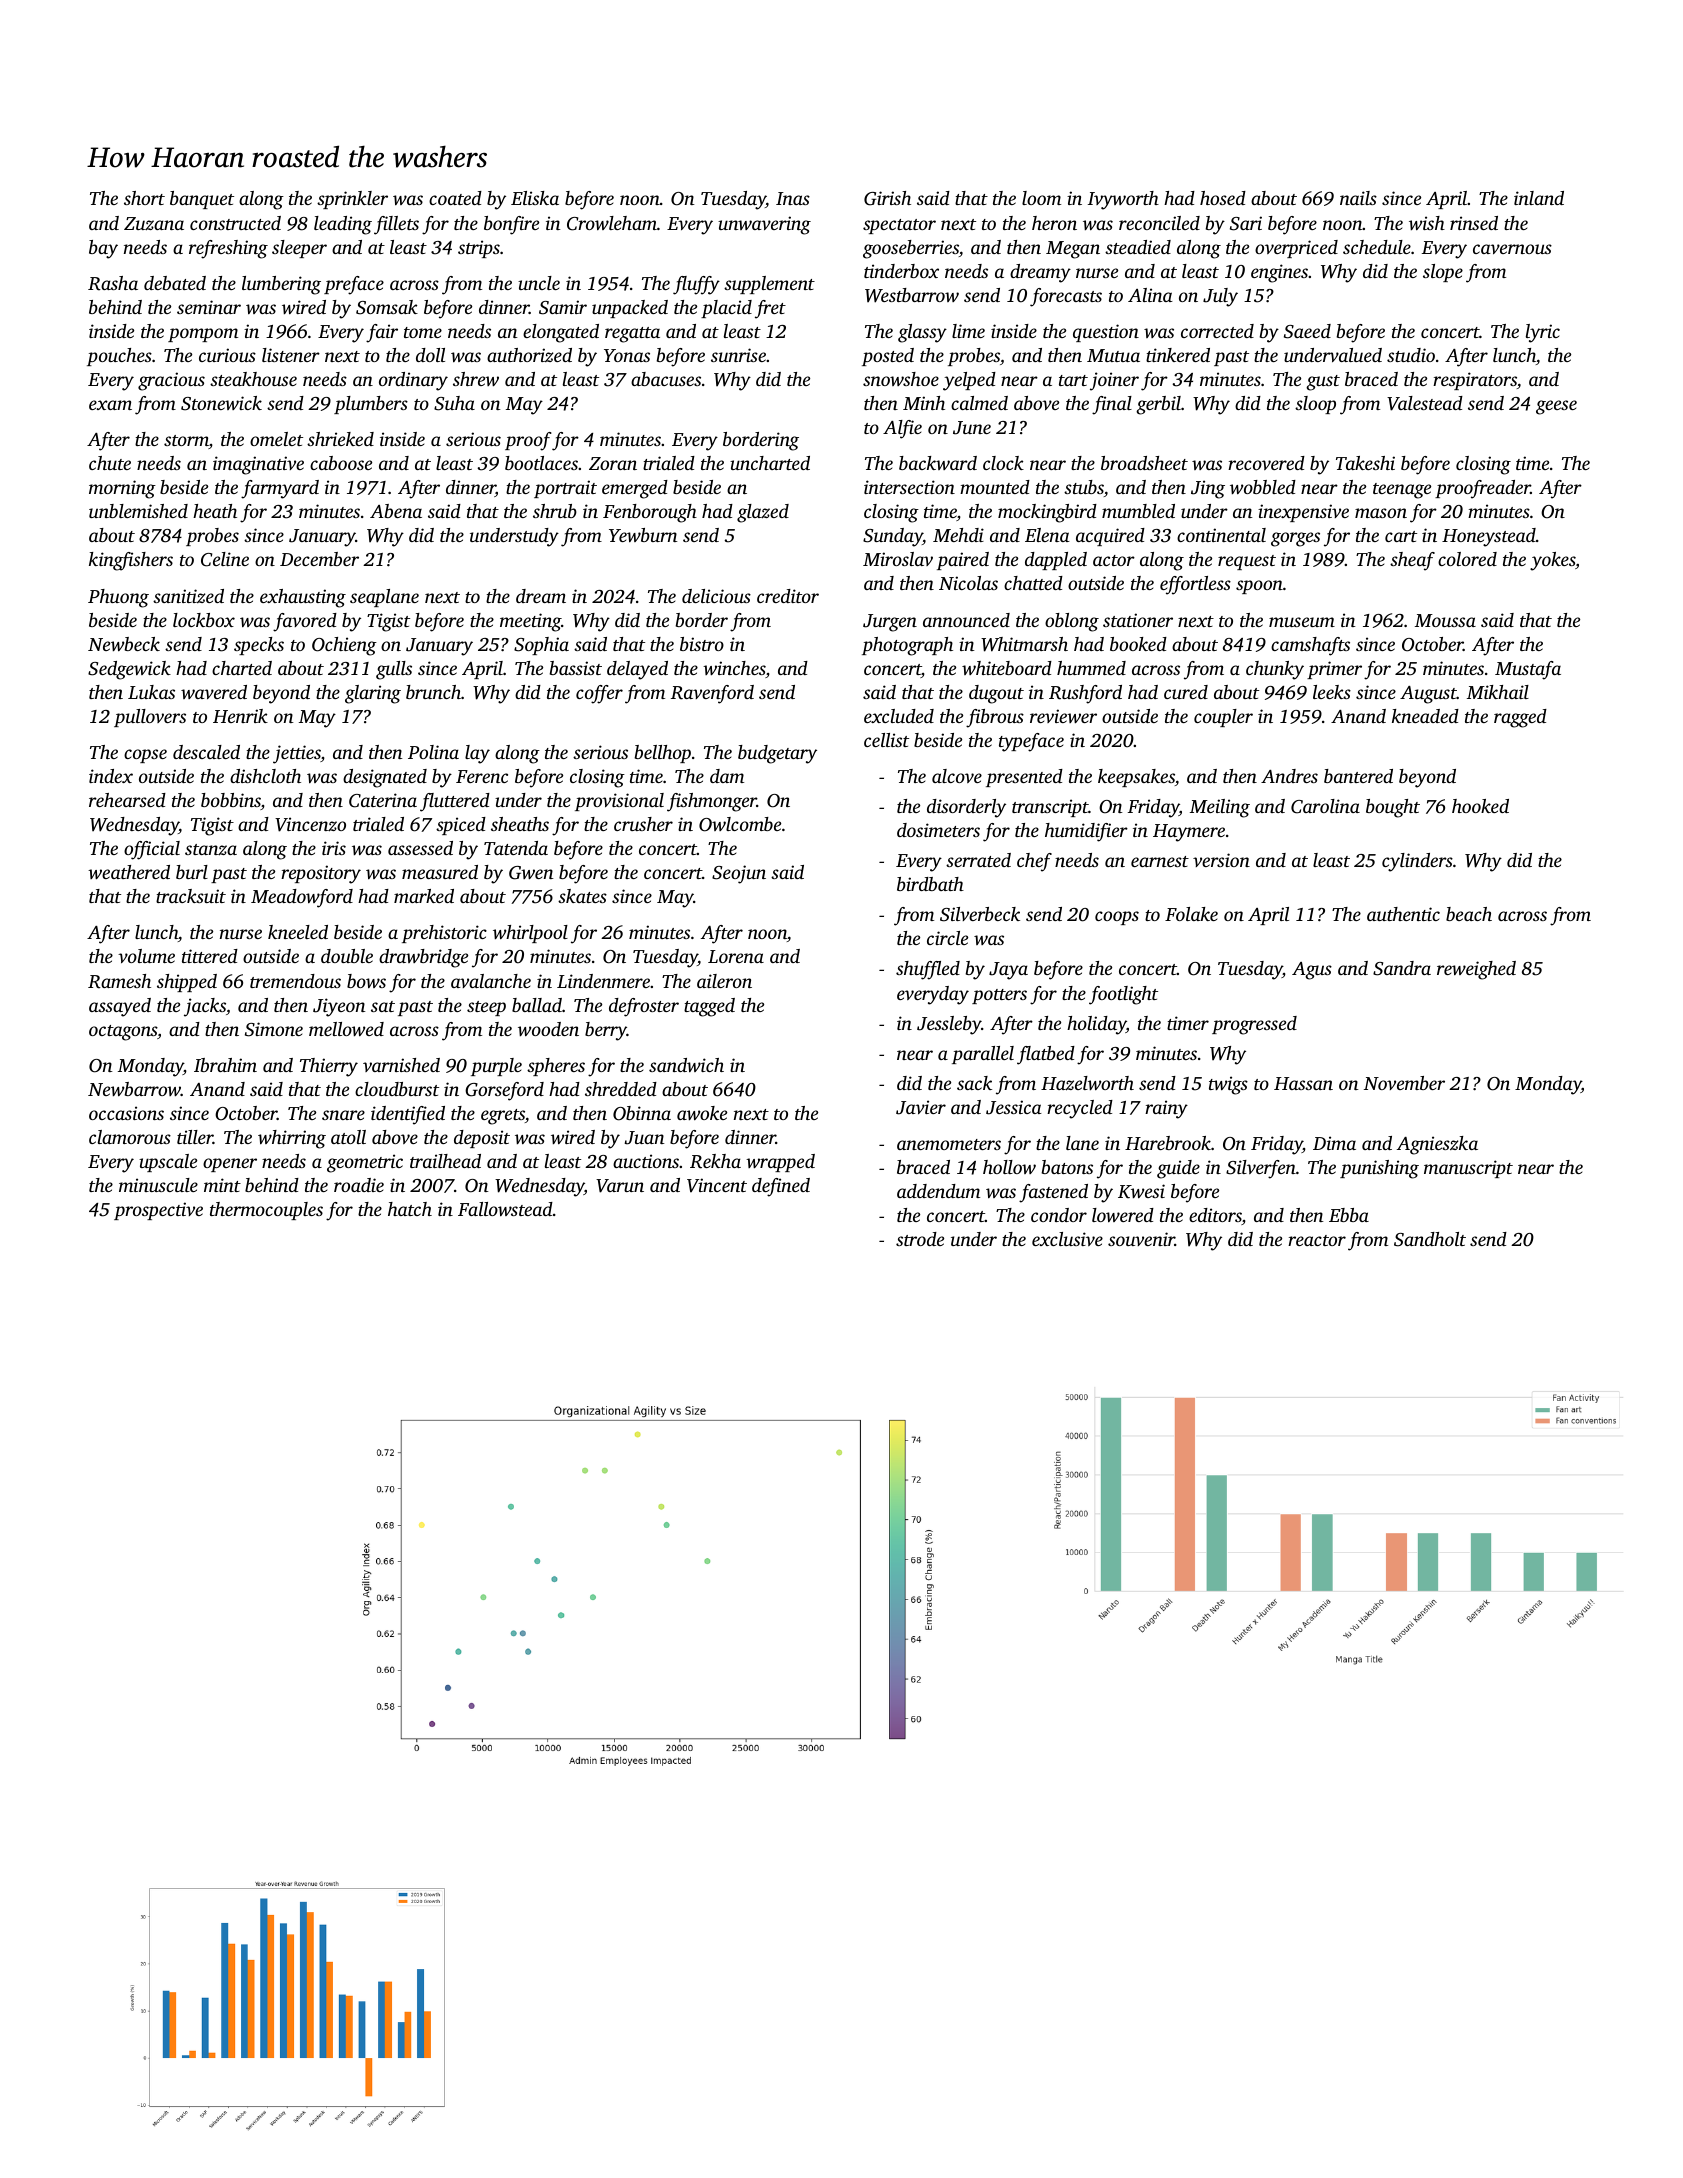  What do you see at coordinates (455, 198) in the document?
I see `coated` at bounding box center [455, 198].
